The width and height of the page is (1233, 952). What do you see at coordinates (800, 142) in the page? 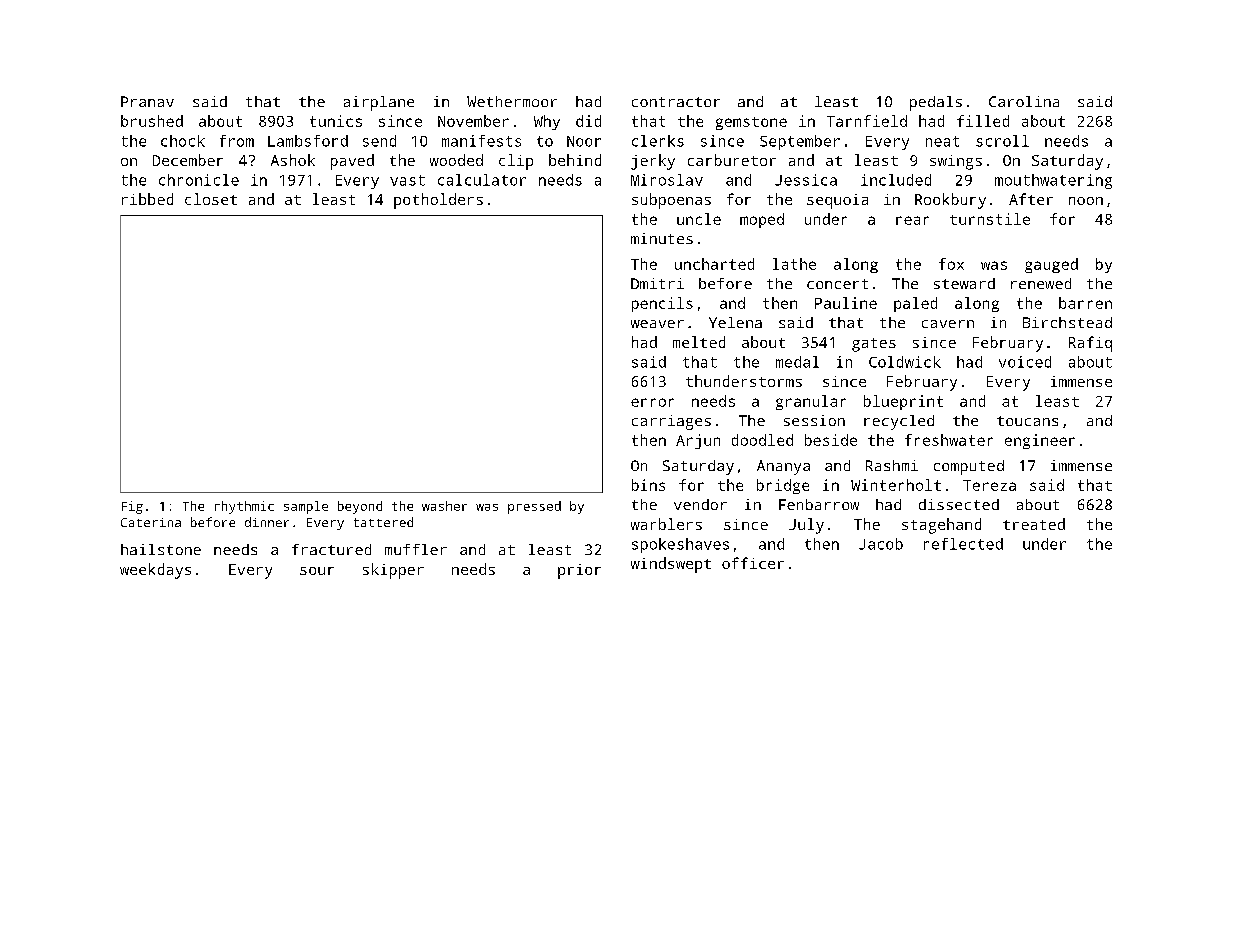
I see `September` at bounding box center [800, 142].
